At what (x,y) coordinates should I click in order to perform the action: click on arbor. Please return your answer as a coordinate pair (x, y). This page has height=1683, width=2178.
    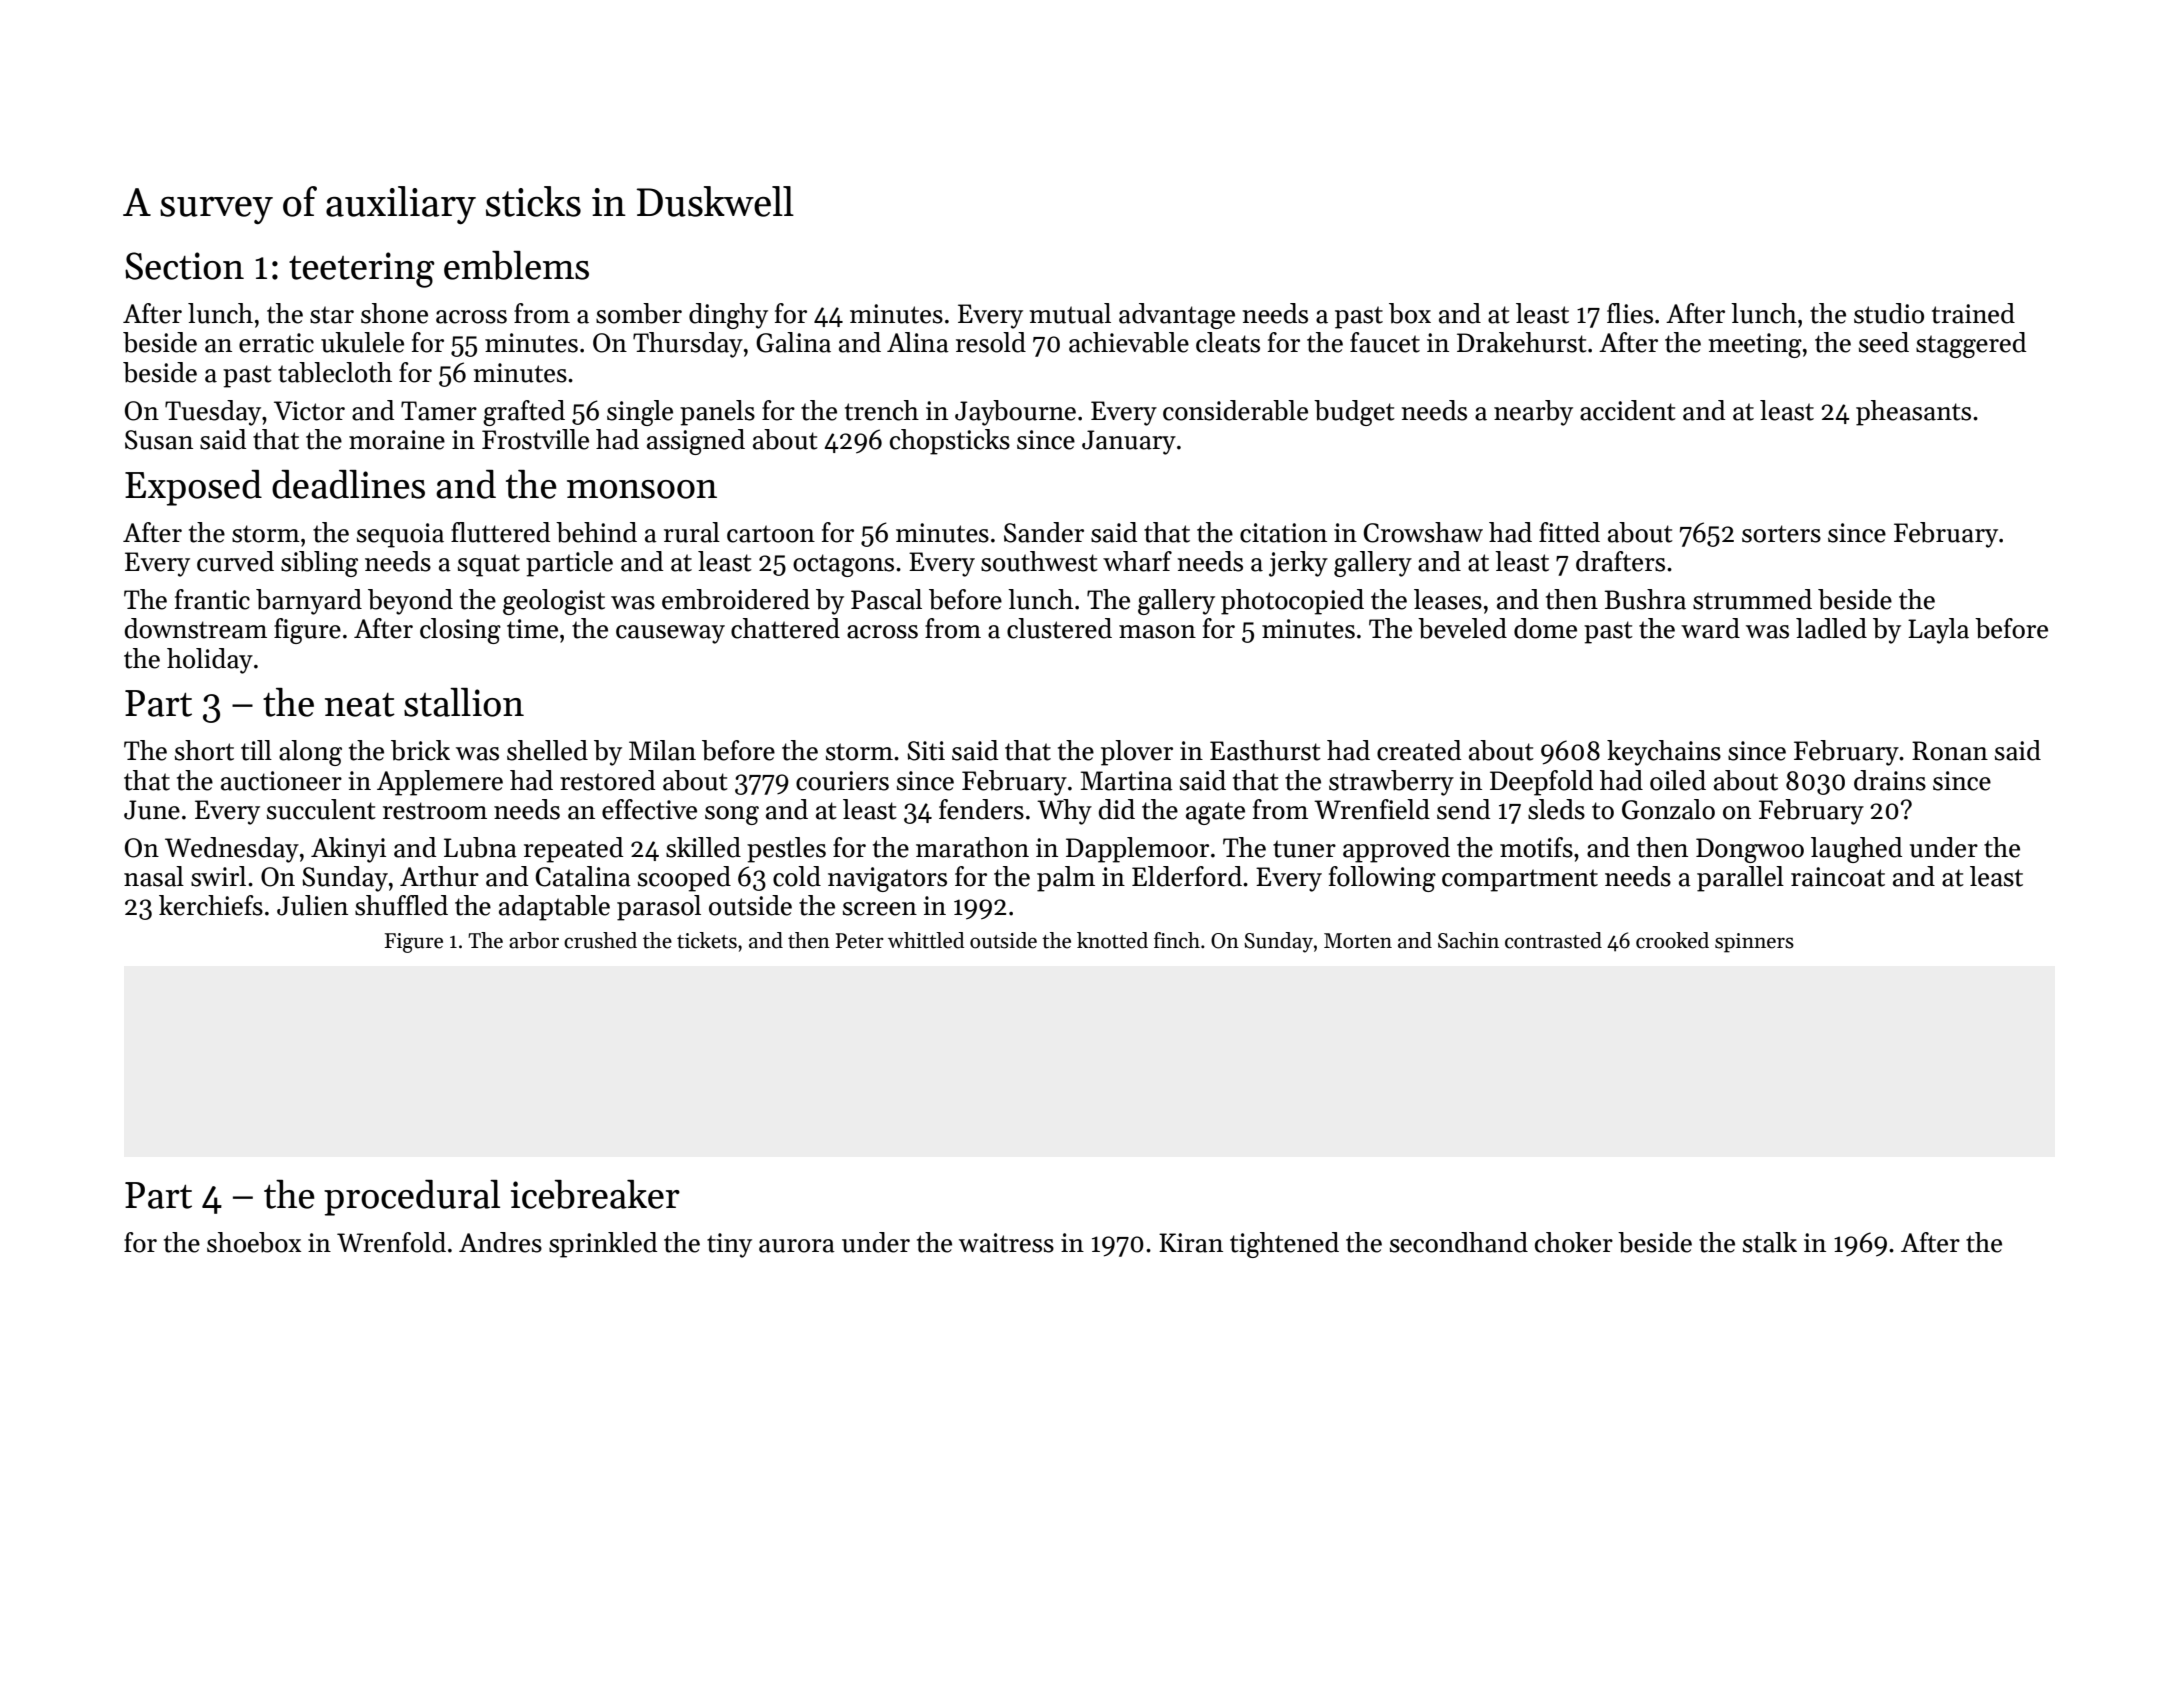
    Looking at the image, I should click on (534, 940).
